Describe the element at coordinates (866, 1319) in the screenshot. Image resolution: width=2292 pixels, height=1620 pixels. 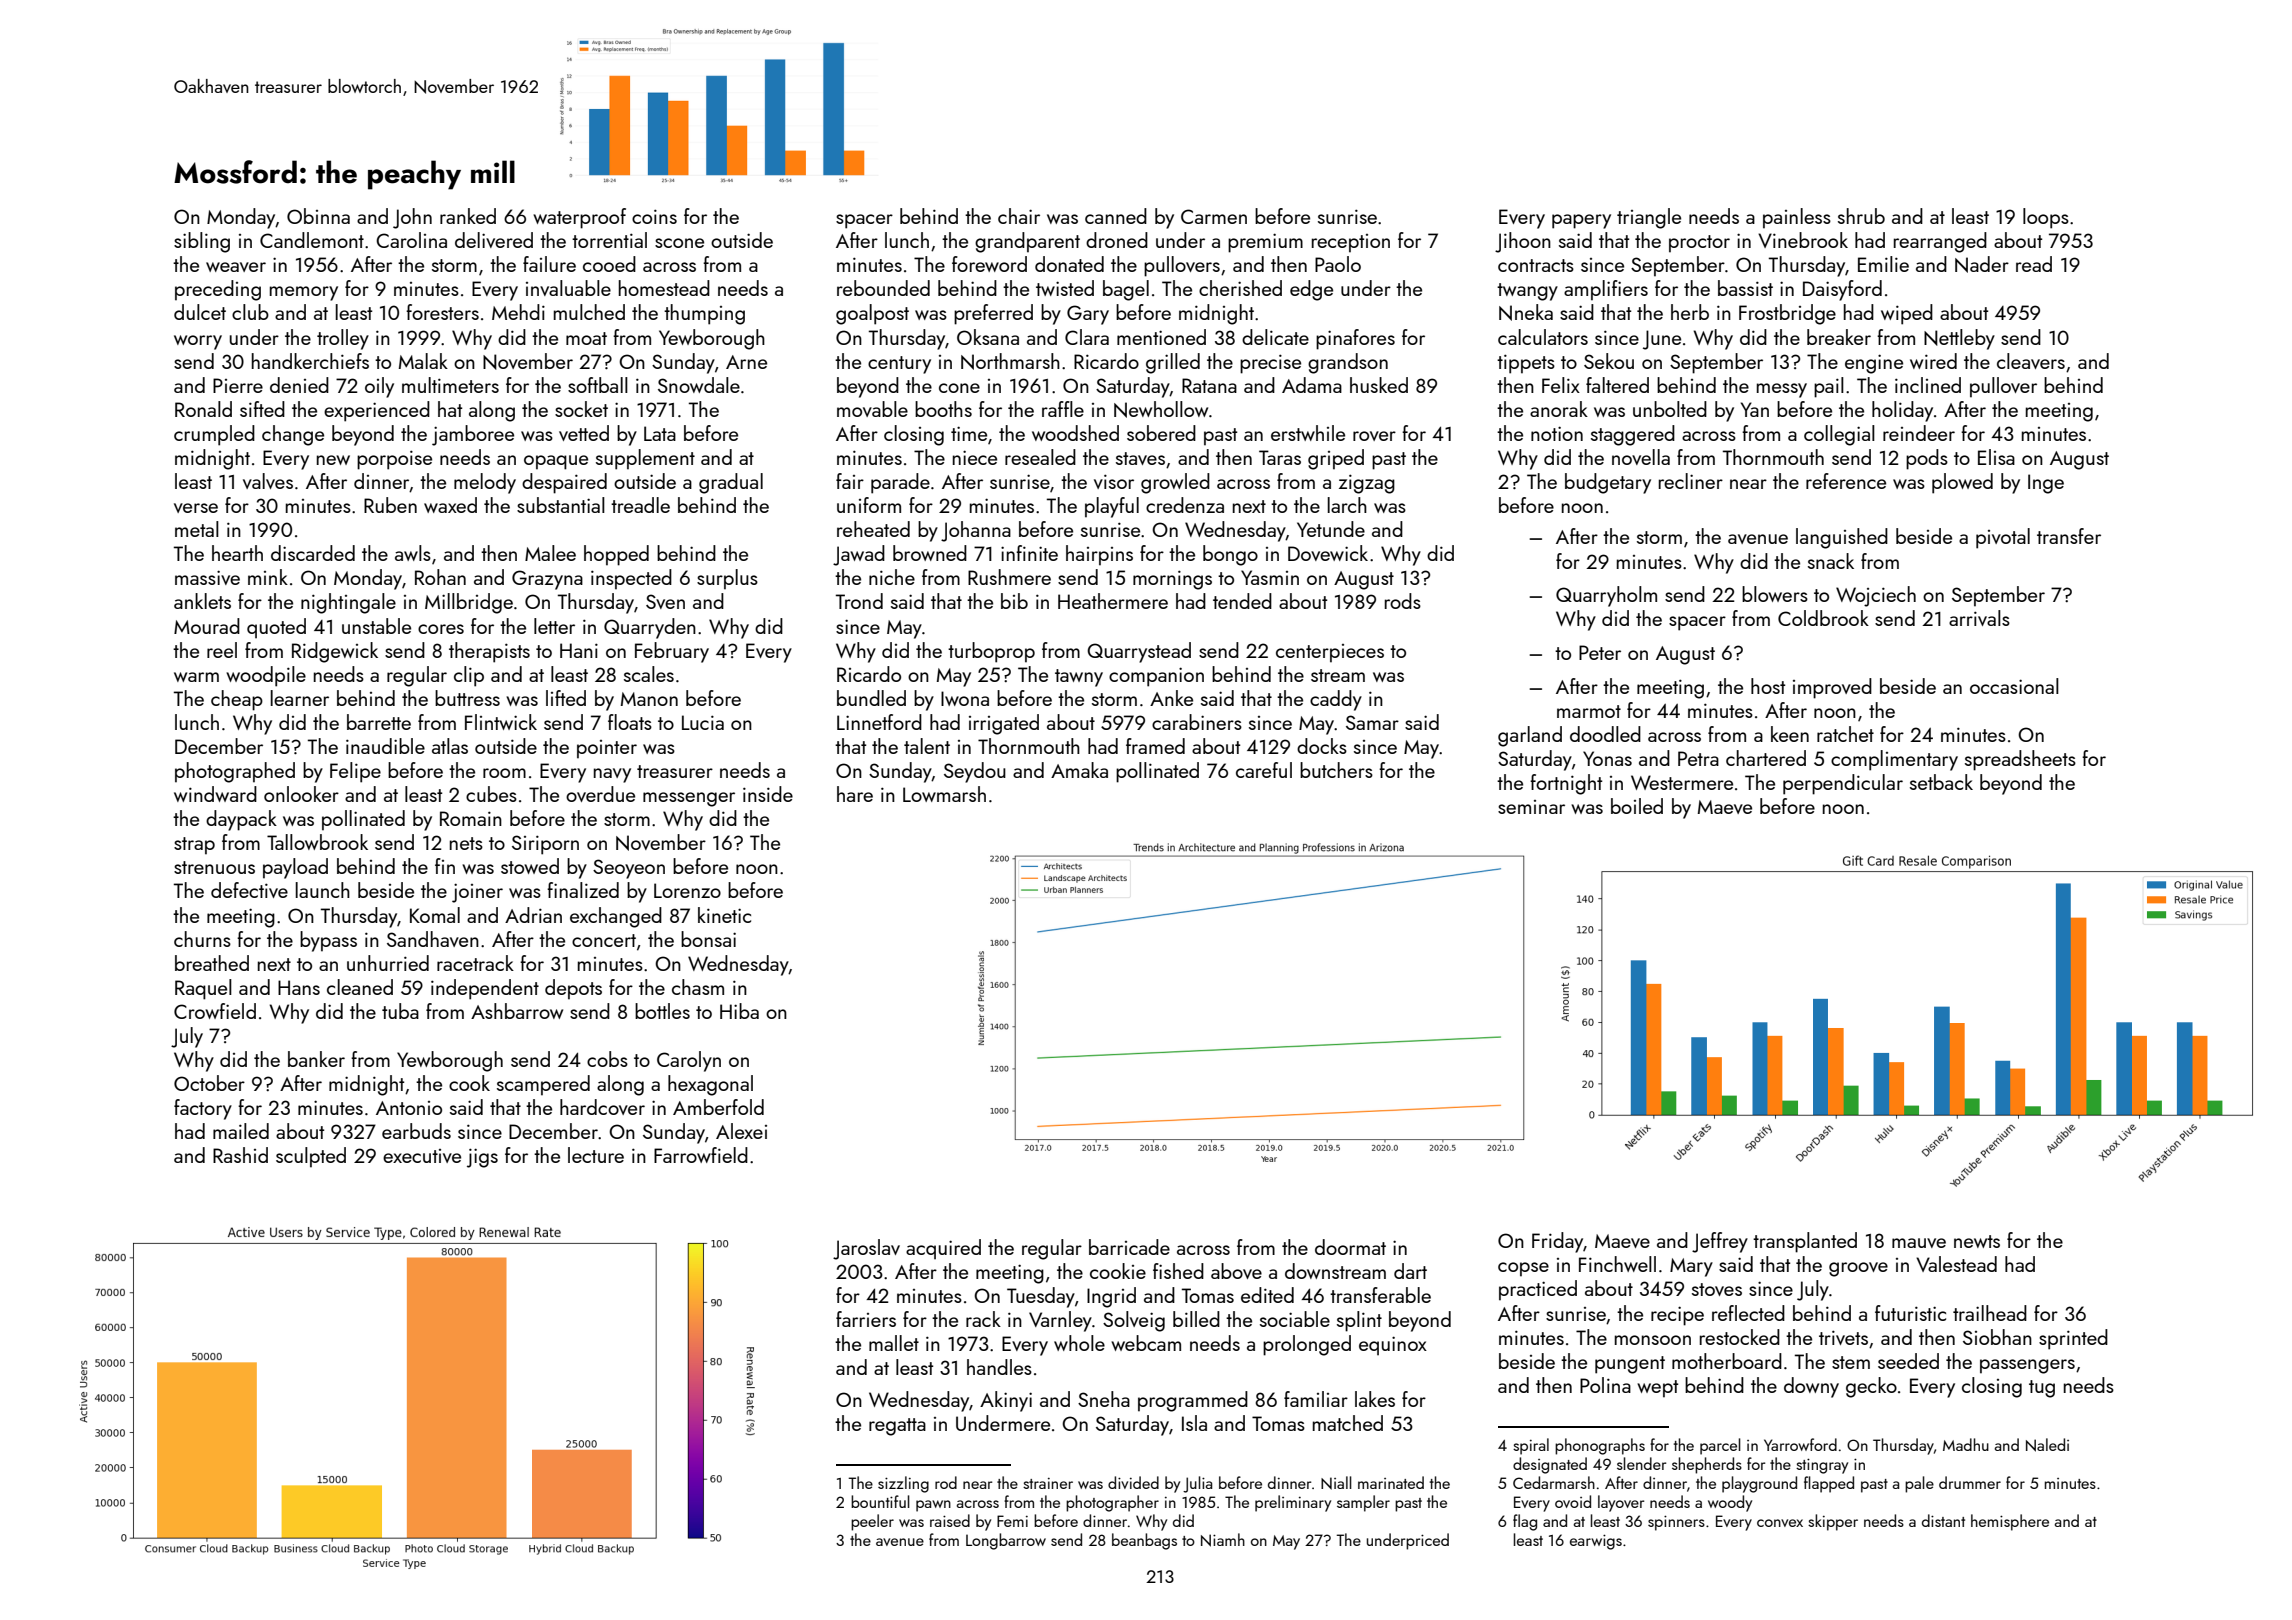
I see `farriers` at that location.
